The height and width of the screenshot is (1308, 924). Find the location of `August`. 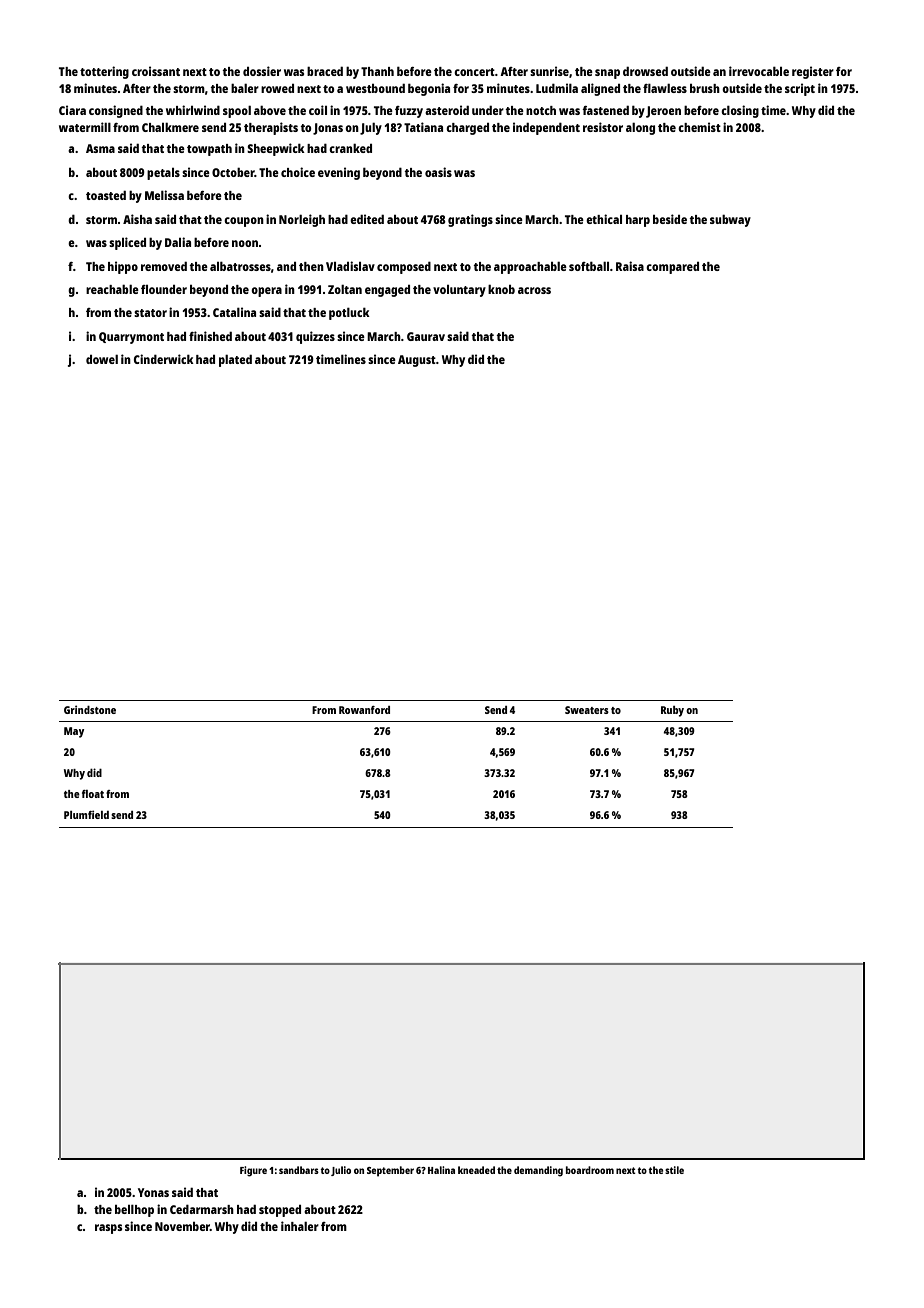

August is located at coordinates (417, 361).
